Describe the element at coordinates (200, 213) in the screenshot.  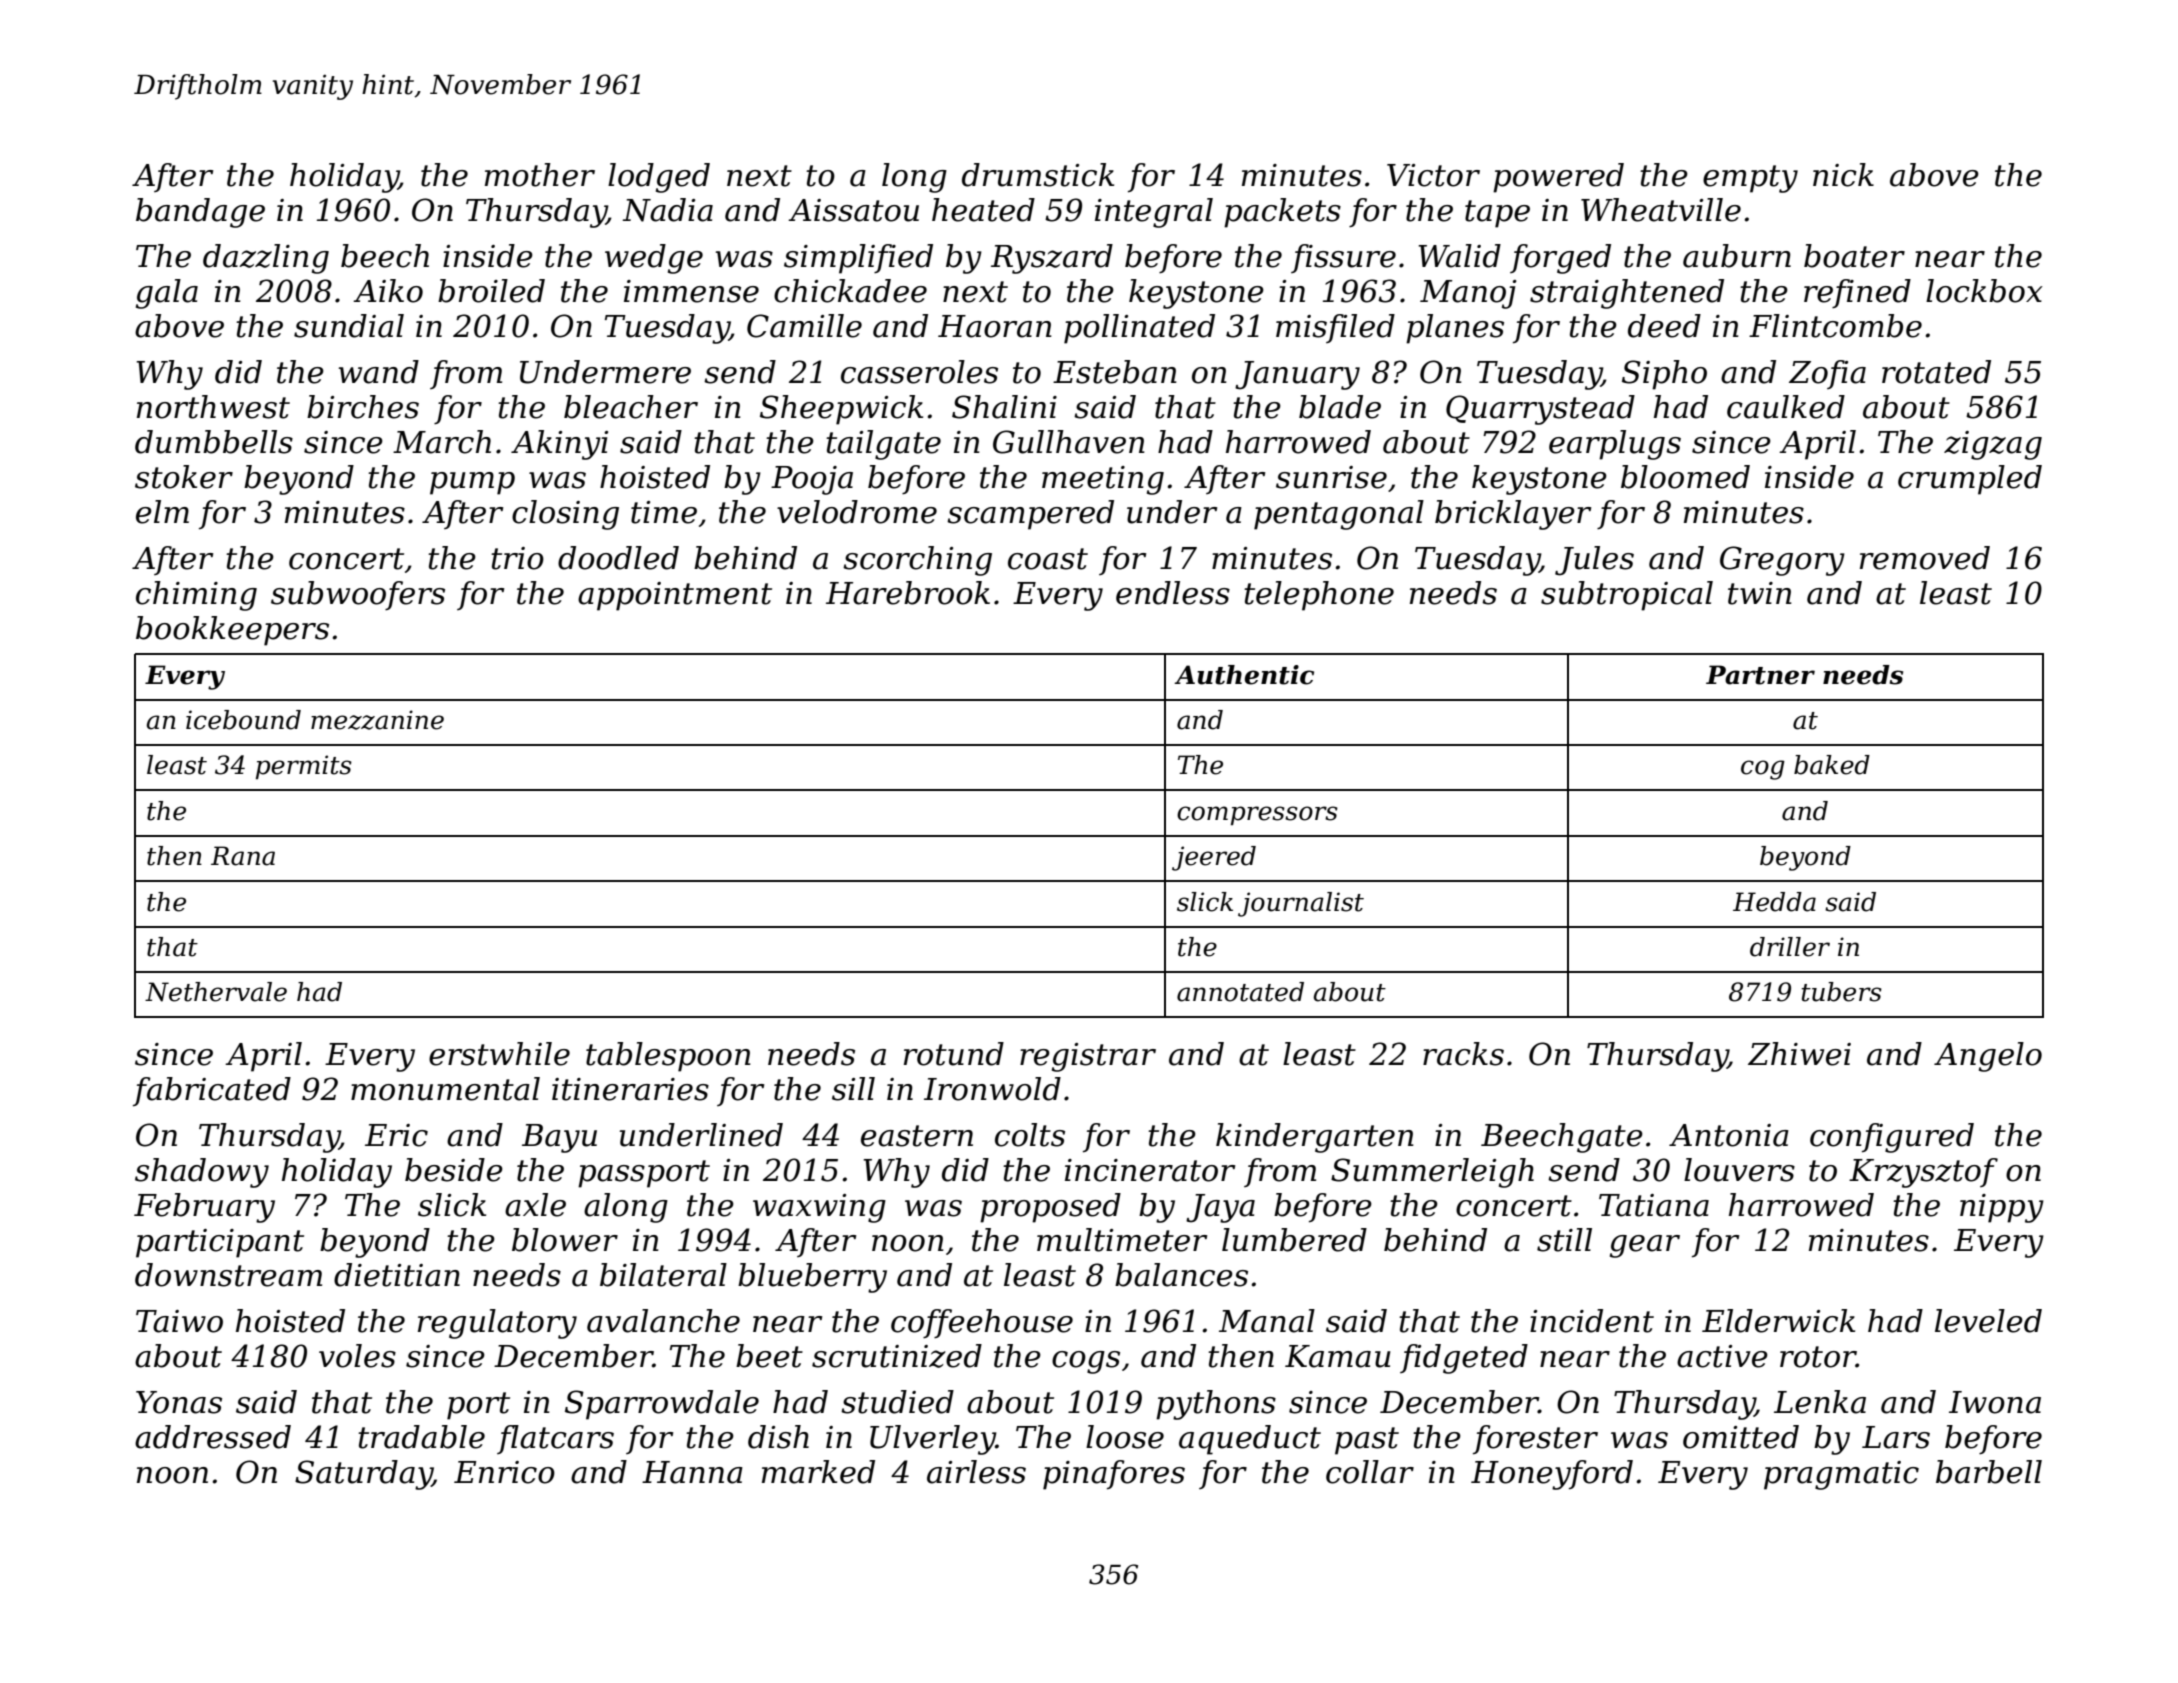
I see `bandage` at that location.
